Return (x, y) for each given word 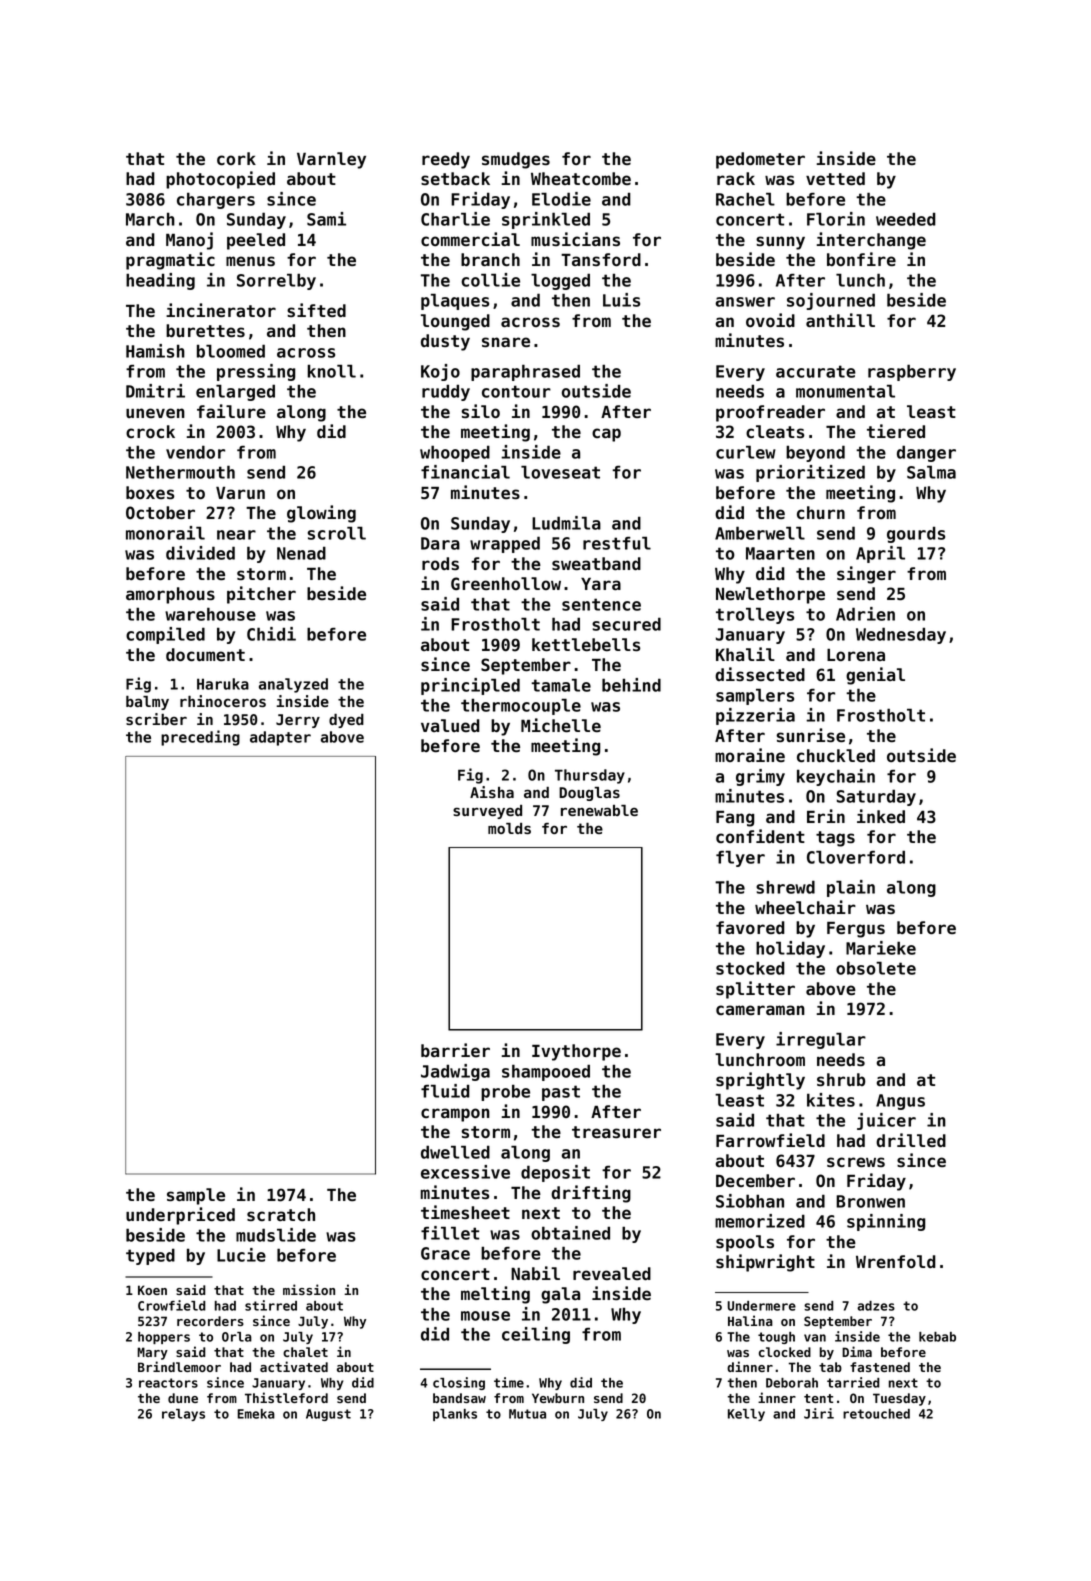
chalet (305, 1352)
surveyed (487, 812)
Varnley (331, 160)
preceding (200, 738)
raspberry (912, 372)
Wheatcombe (581, 178)
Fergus (856, 930)
